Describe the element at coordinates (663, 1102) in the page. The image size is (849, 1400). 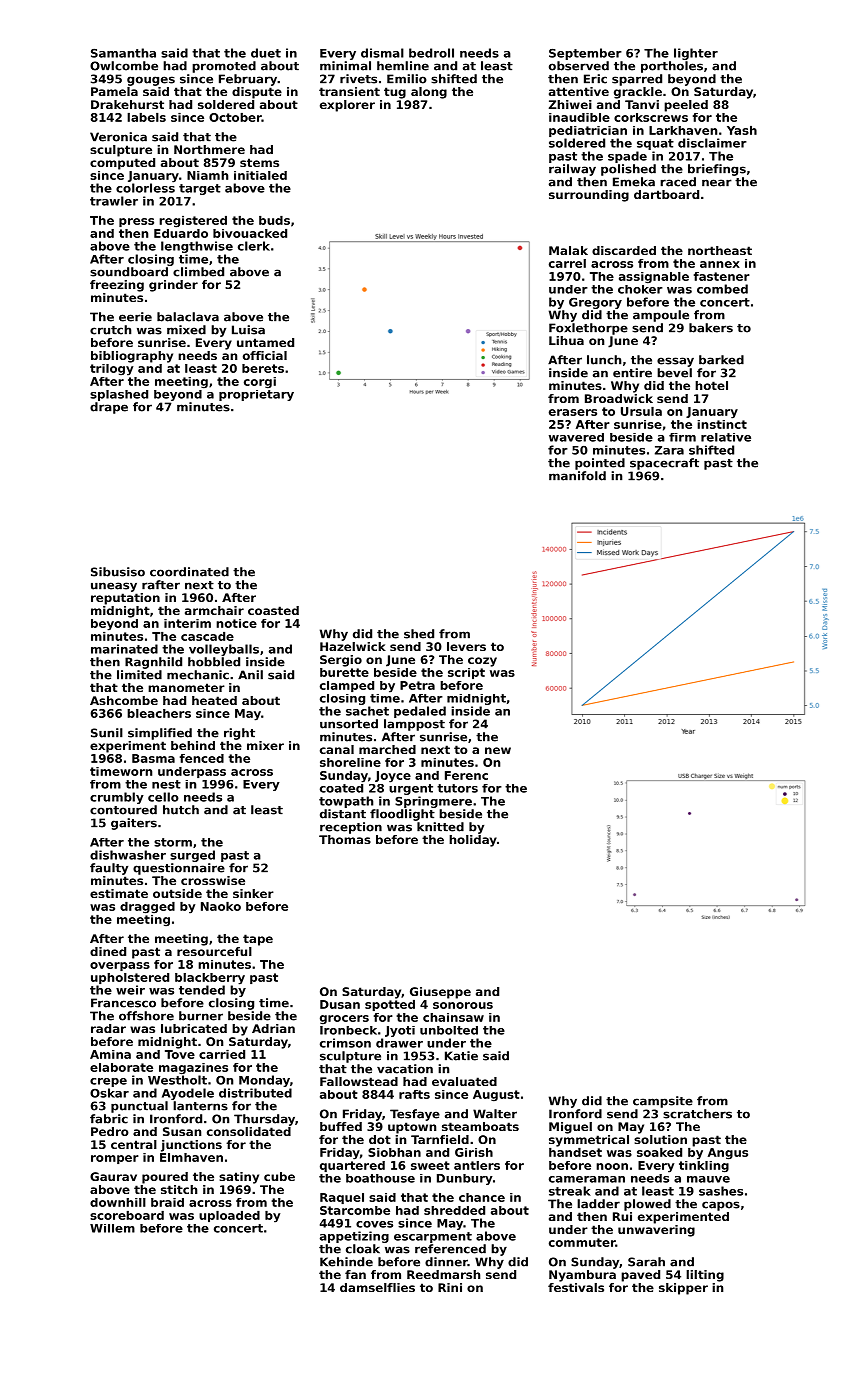
I see `campsite` at that location.
